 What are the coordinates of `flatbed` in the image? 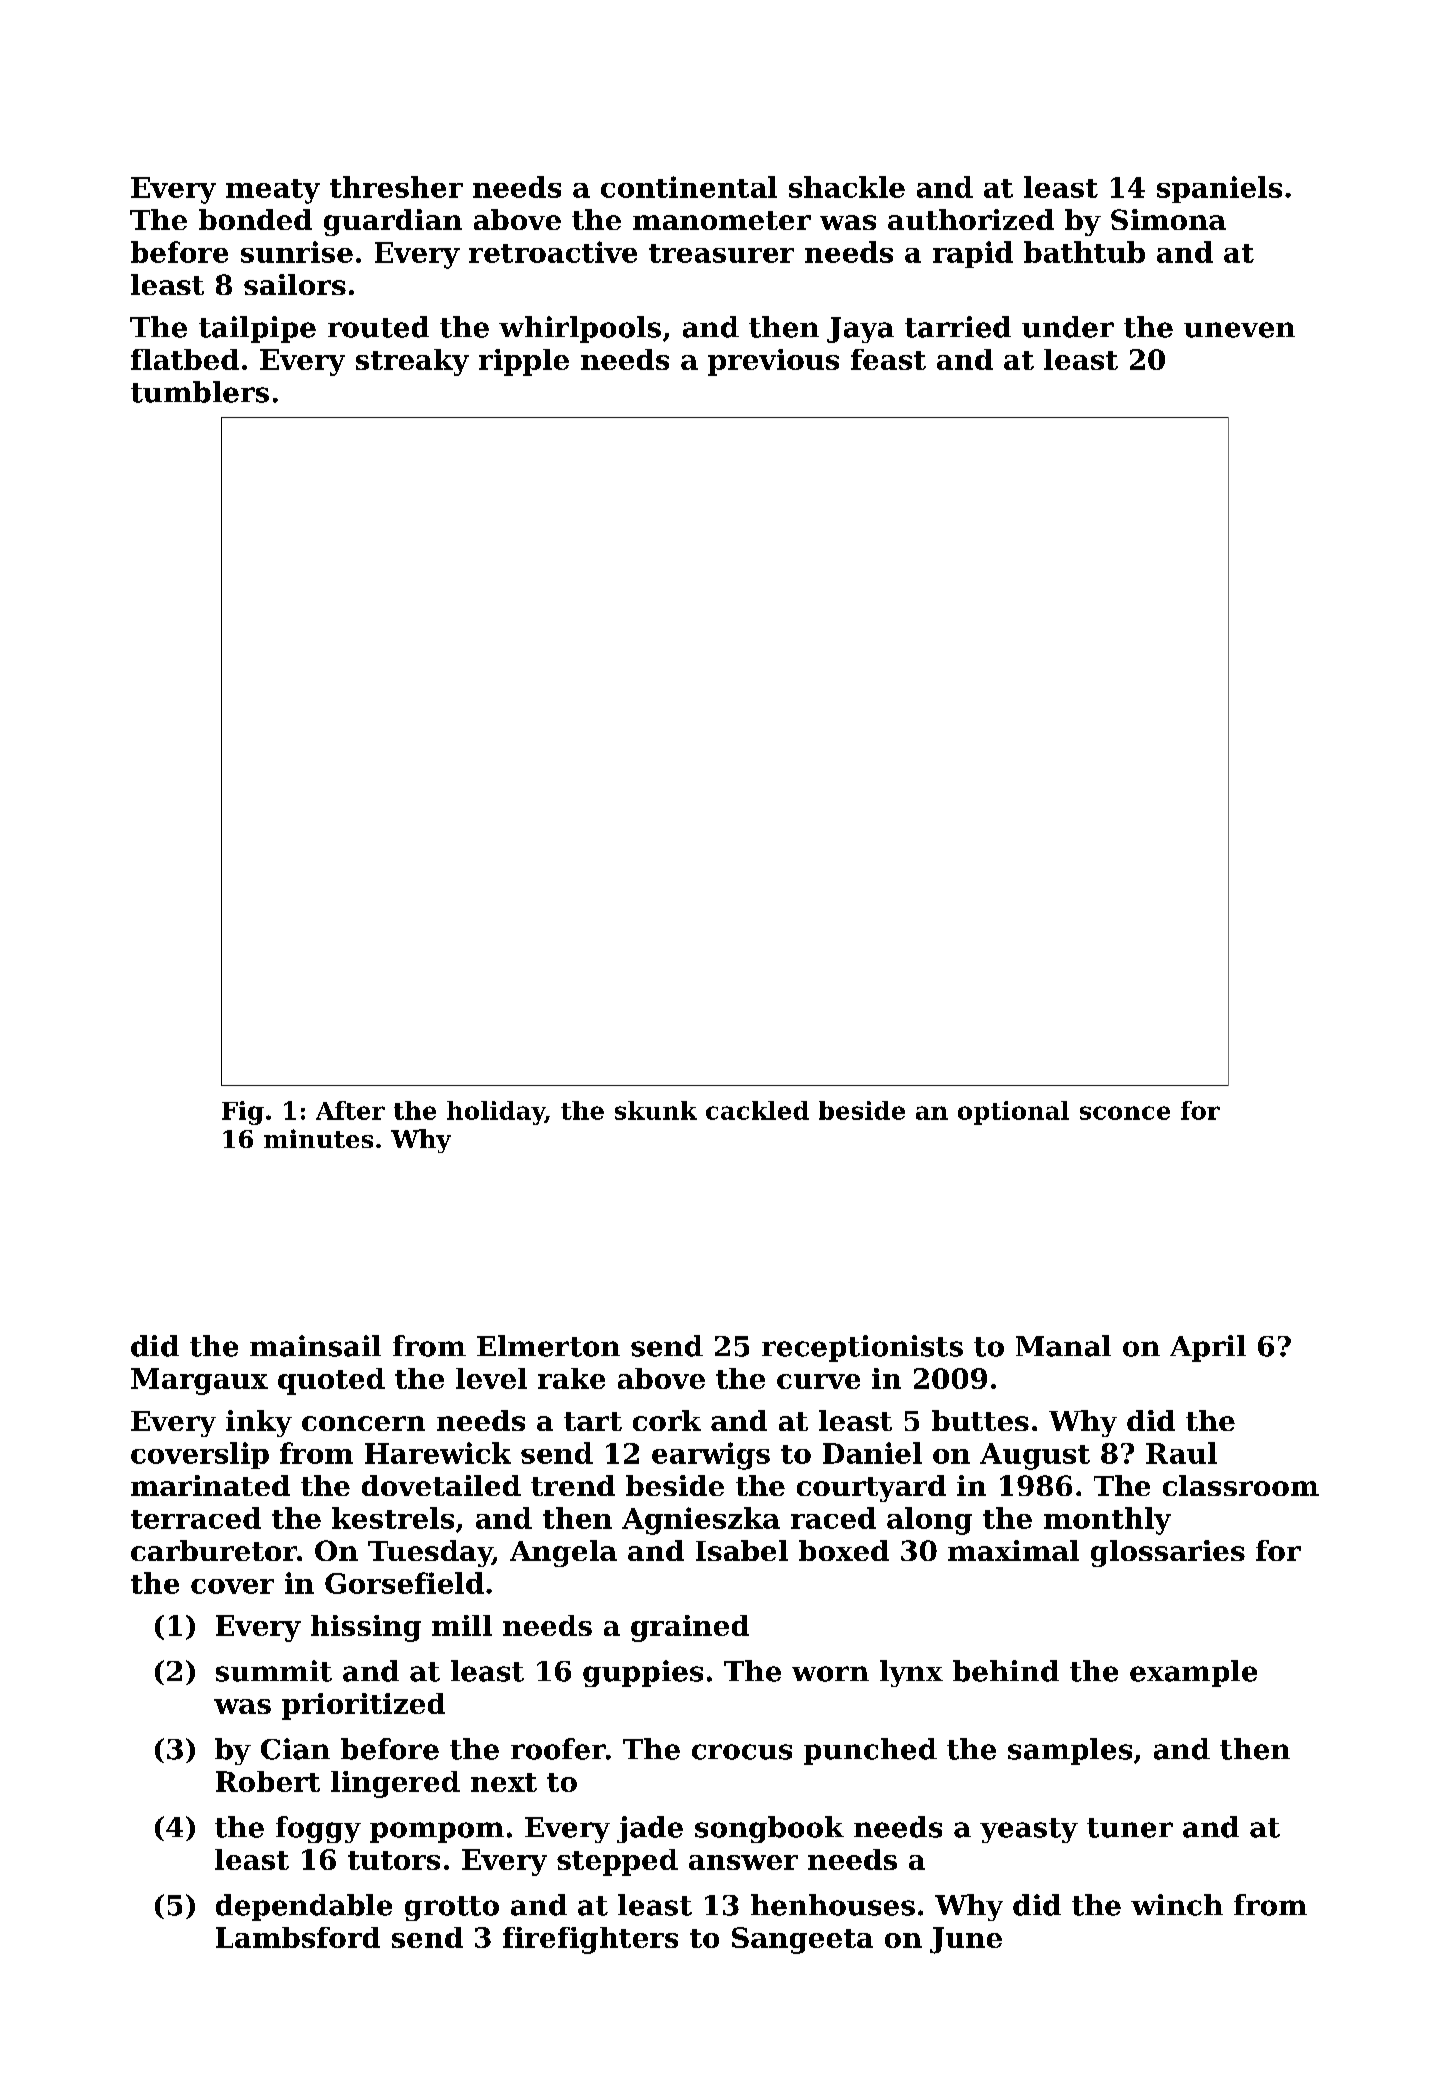 It's located at (185, 359).
